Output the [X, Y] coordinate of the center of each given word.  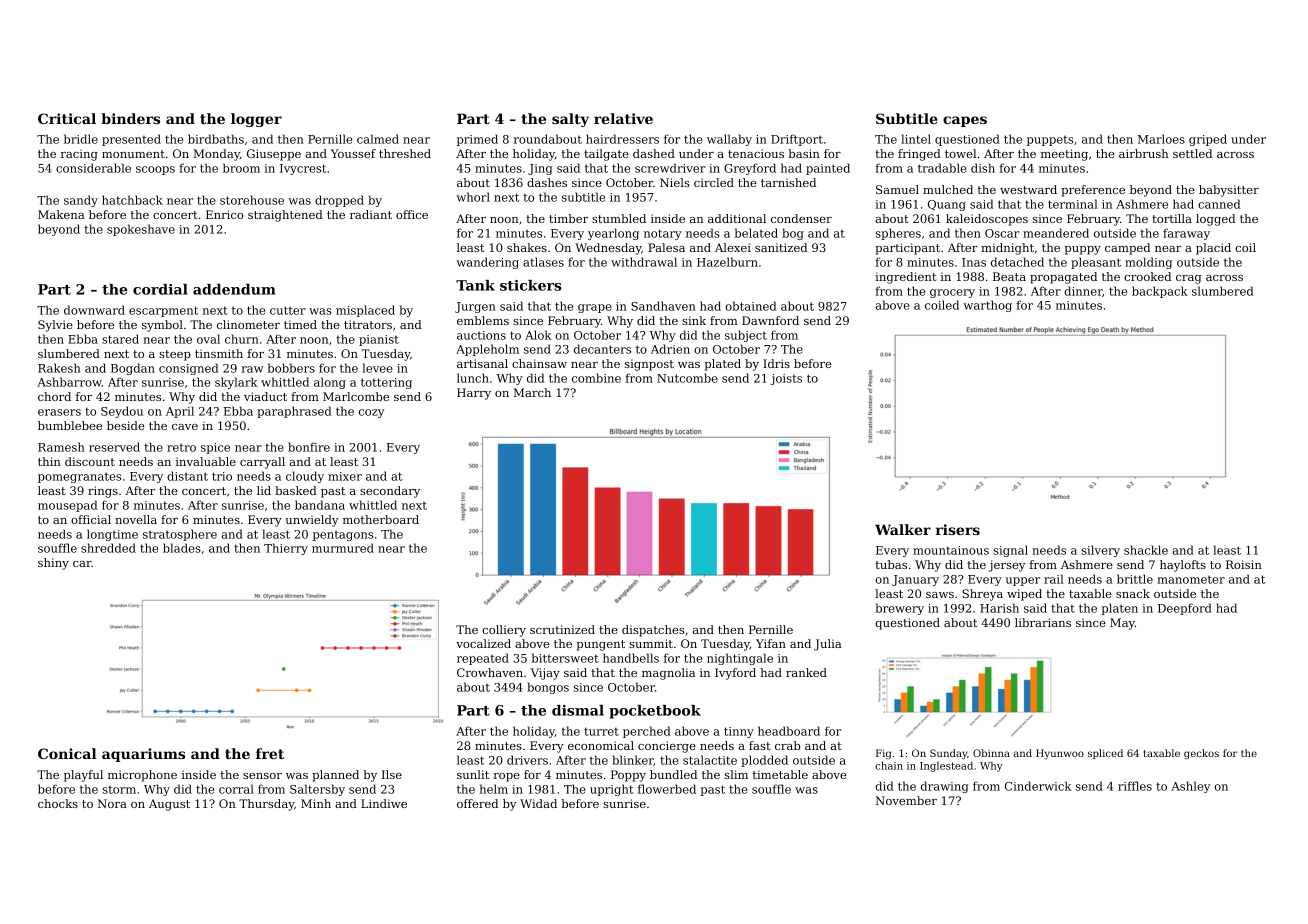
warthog [988, 306]
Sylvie [55, 326]
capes [965, 121]
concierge [667, 747]
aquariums [143, 755]
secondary [390, 492]
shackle [1146, 550]
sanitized [781, 247]
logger [256, 120]
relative [623, 118]
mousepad [67, 506]
